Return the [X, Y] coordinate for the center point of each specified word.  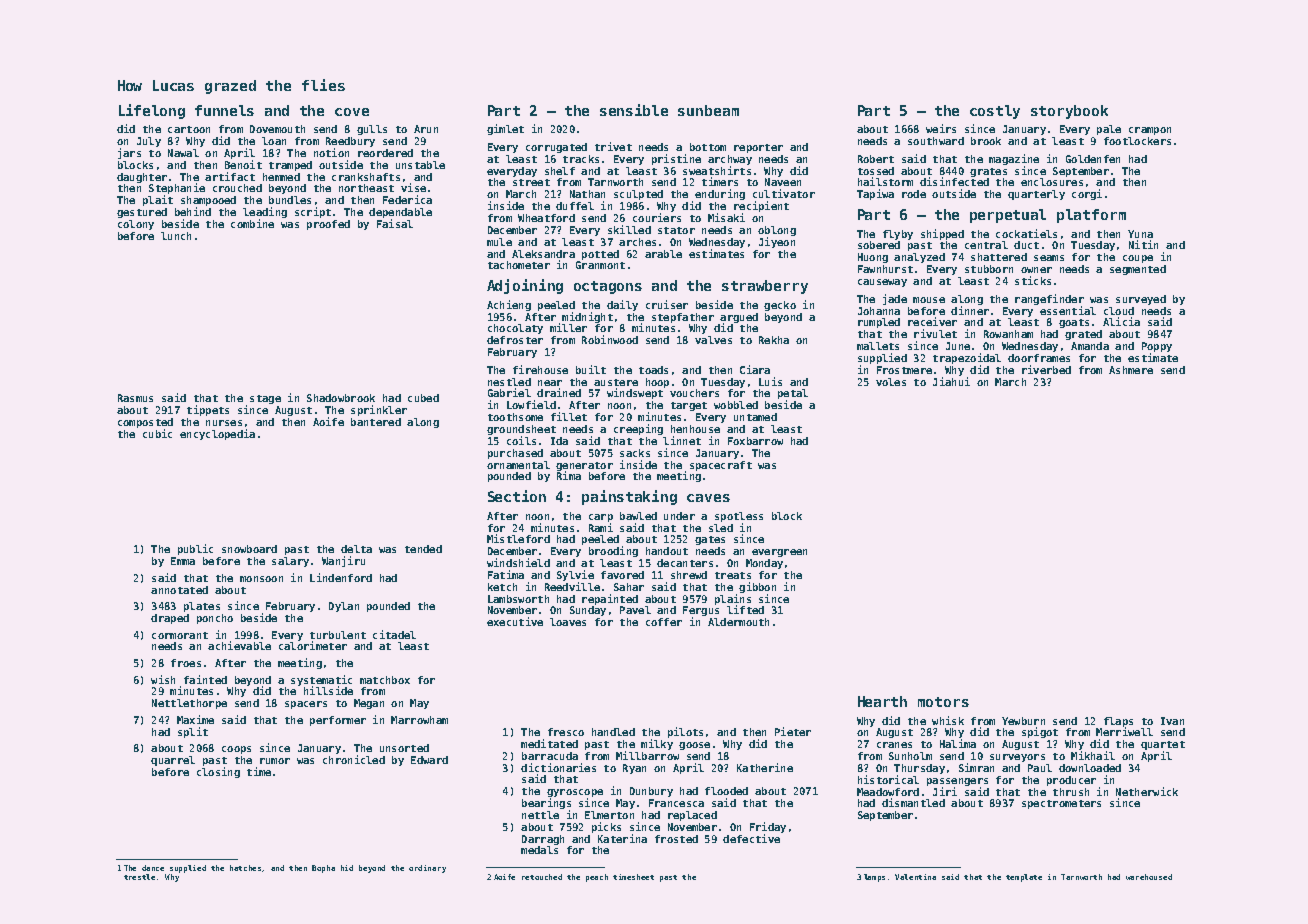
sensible [634, 110]
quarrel [173, 761]
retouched [542, 877]
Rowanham [1008, 334]
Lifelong [152, 111]
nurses [224, 423]
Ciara [755, 369]
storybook [1069, 112]
